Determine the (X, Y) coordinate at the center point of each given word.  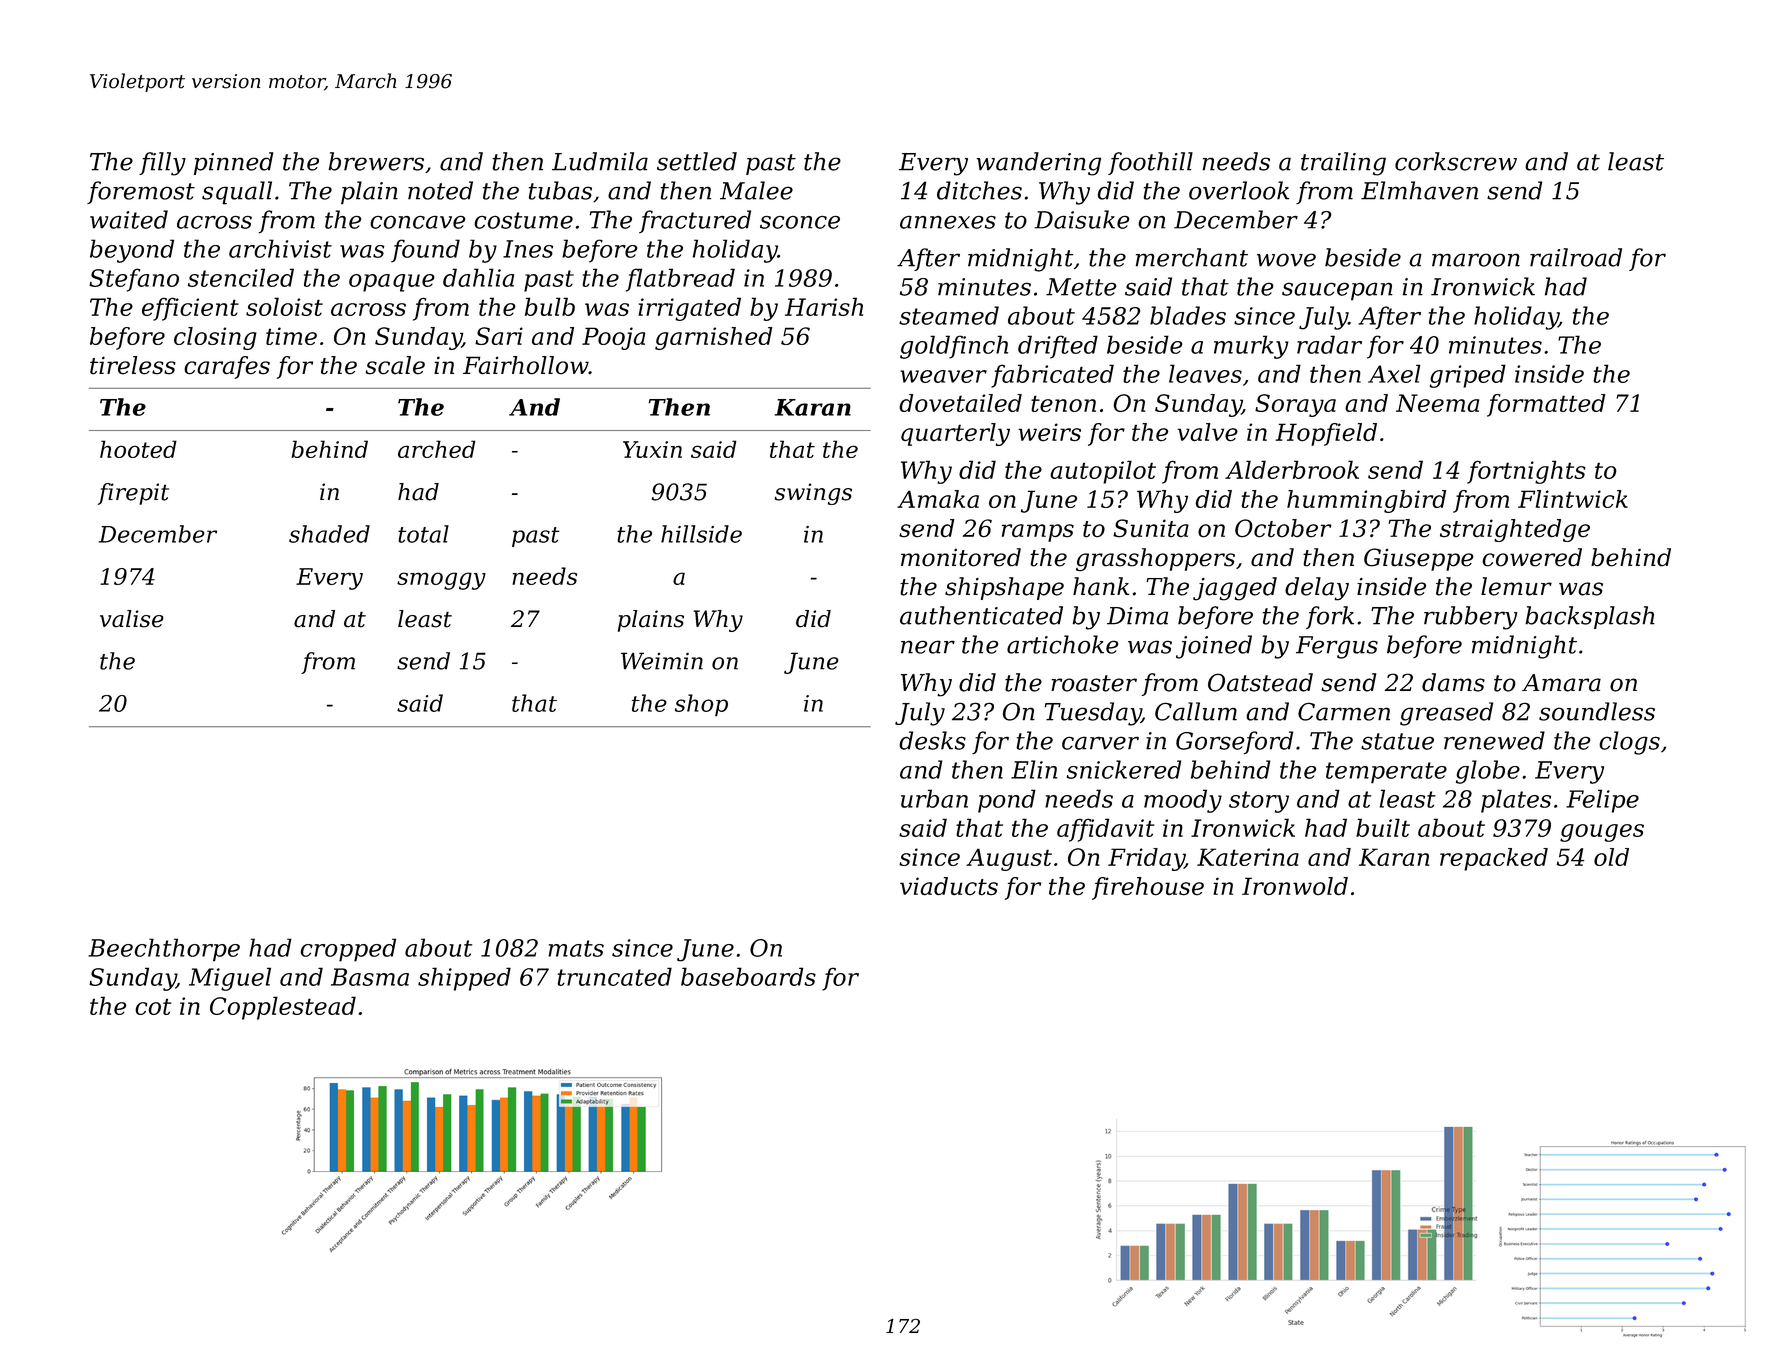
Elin (1034, 769)
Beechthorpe (164, 950)
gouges (1602, 833)
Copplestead (283, 1008)
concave (417, 222)
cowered (1532, 557)
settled (697, 161)
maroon (1476, 260)
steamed (949, 315)
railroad (1576, 257)
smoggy (441, 581)
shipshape (1004, 588)
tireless (133, 365)
